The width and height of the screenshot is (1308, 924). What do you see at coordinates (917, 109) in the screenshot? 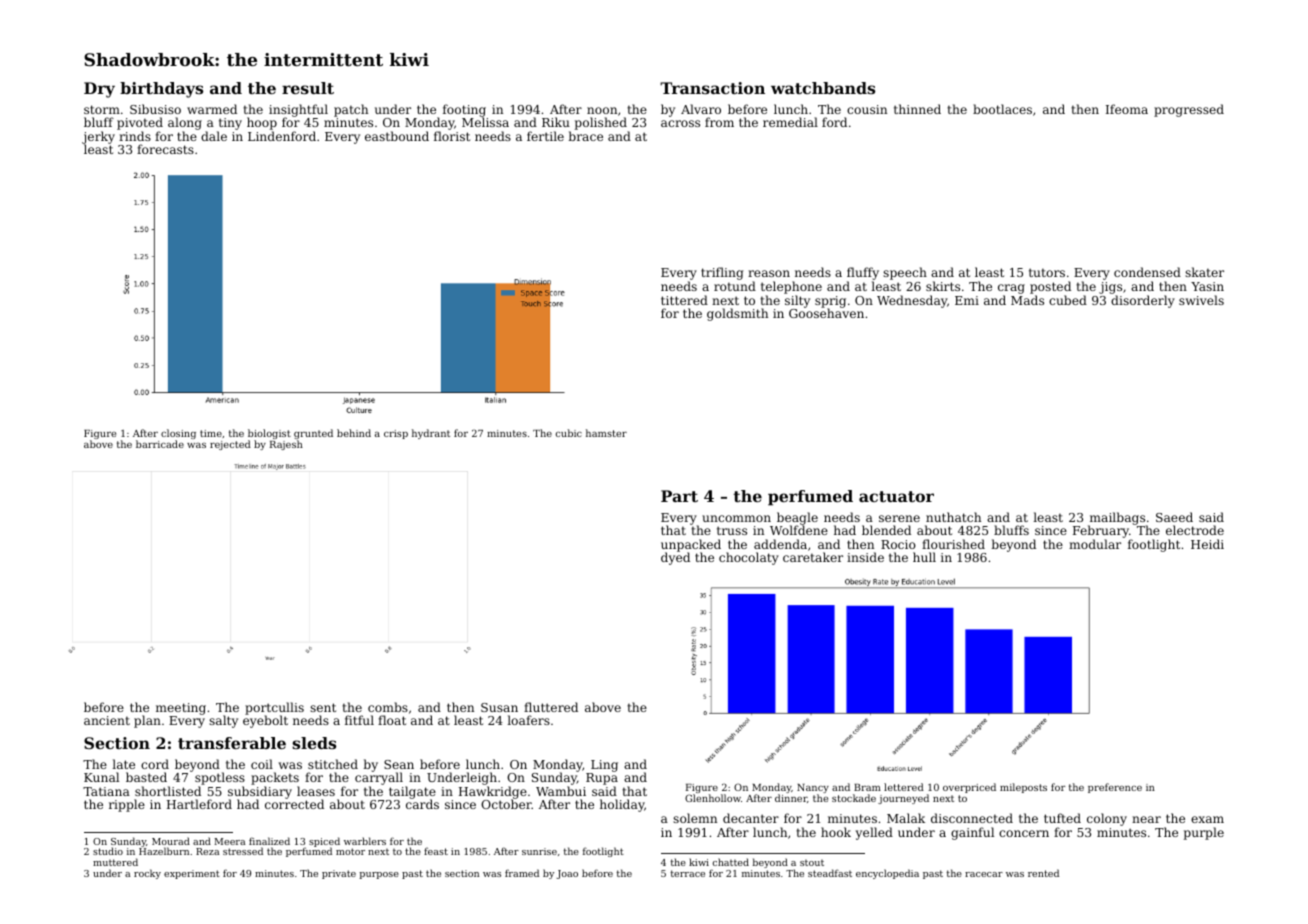
I see `thinned` at bounding box center [917, 109].
